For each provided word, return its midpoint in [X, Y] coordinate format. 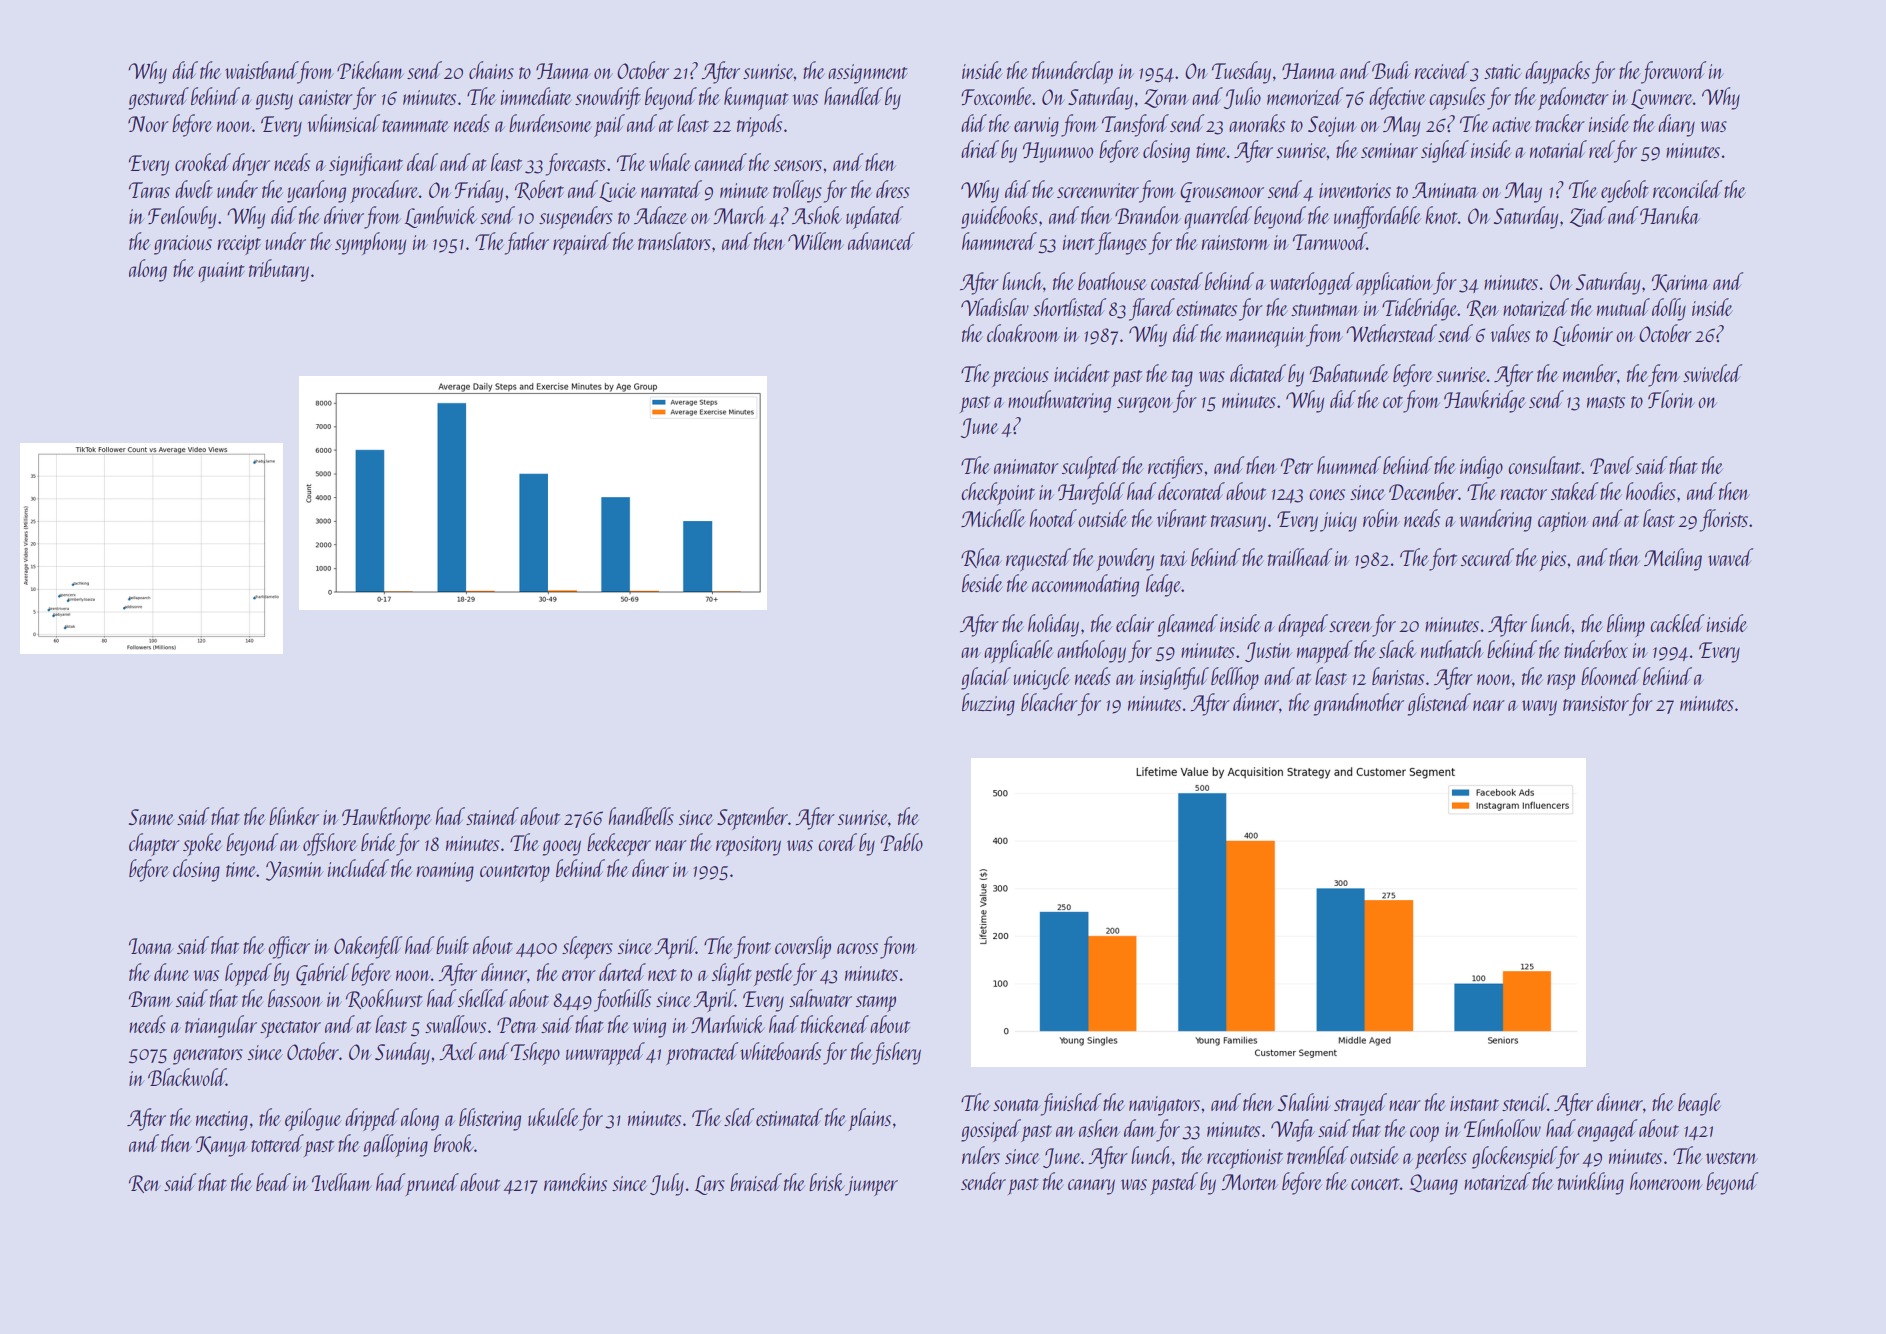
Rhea [981, 558]
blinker [294, 816]
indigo [1481, 467]
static [1503, 71]
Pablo [902, 842]
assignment [868, 74]
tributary [279, 270]
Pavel [1612, 465]
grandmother [1359, 704]
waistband [261, 70]
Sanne [151, 817]
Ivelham [342, 1182]
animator [1026, 466]
